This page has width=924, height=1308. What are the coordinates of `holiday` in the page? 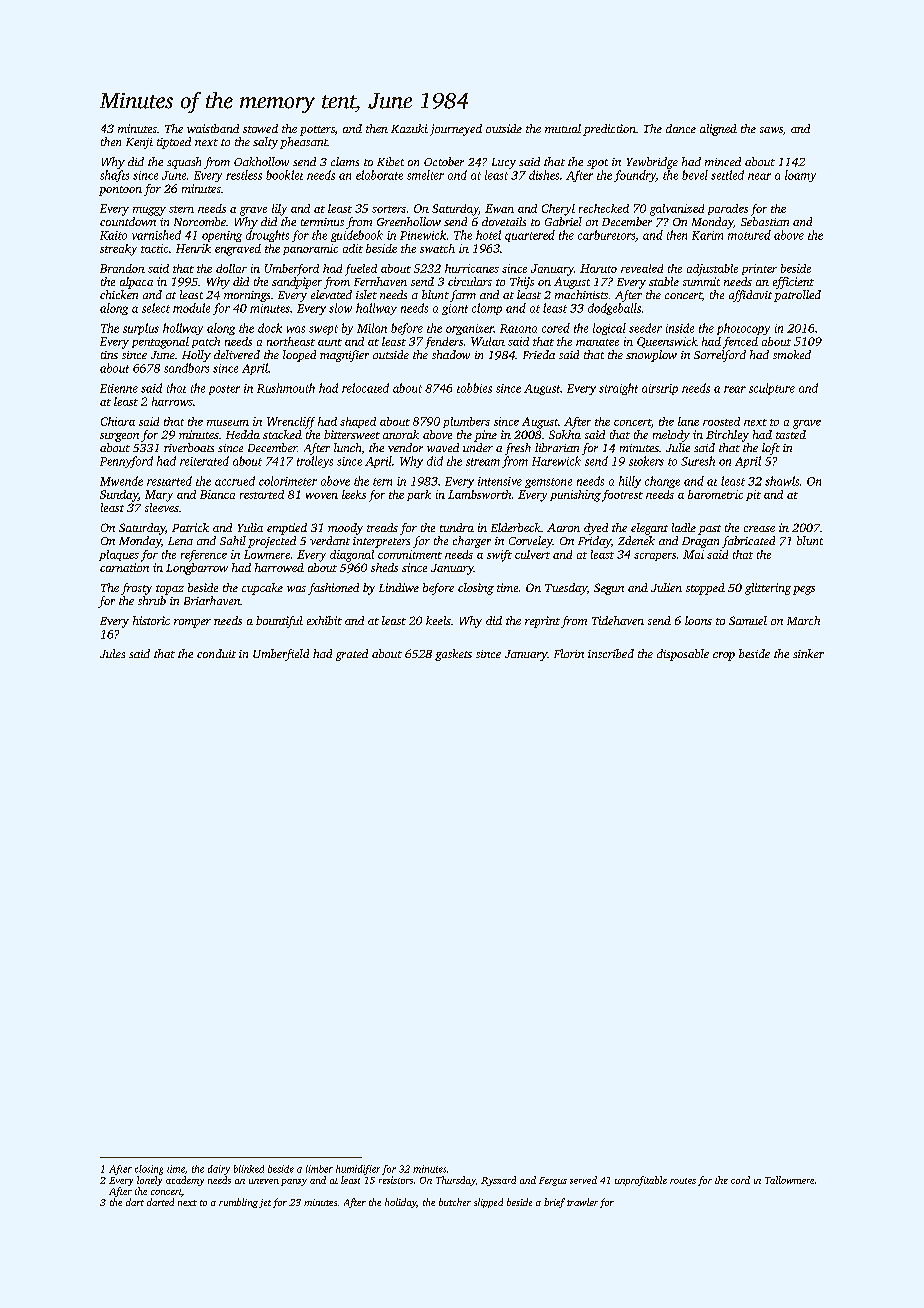 It's located at (400, 1203).
